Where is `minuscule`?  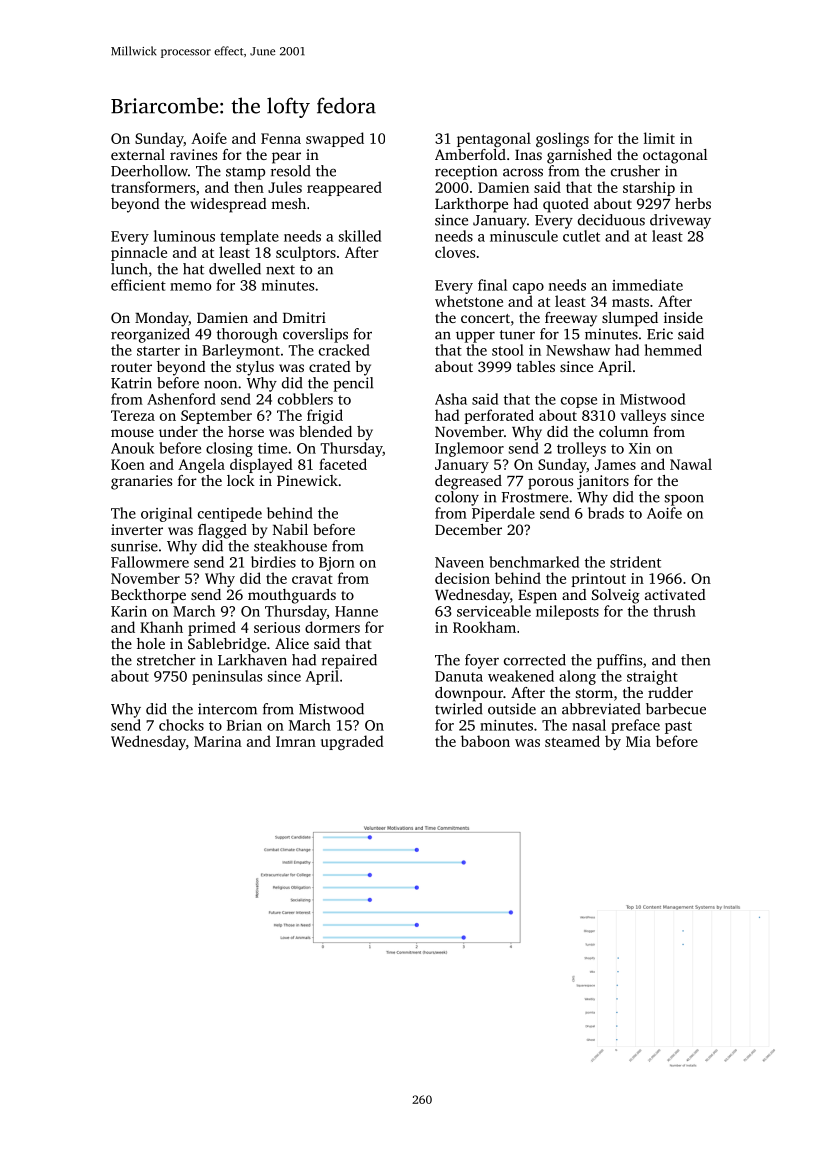 minuscule is located at coordinates (524, 236).
